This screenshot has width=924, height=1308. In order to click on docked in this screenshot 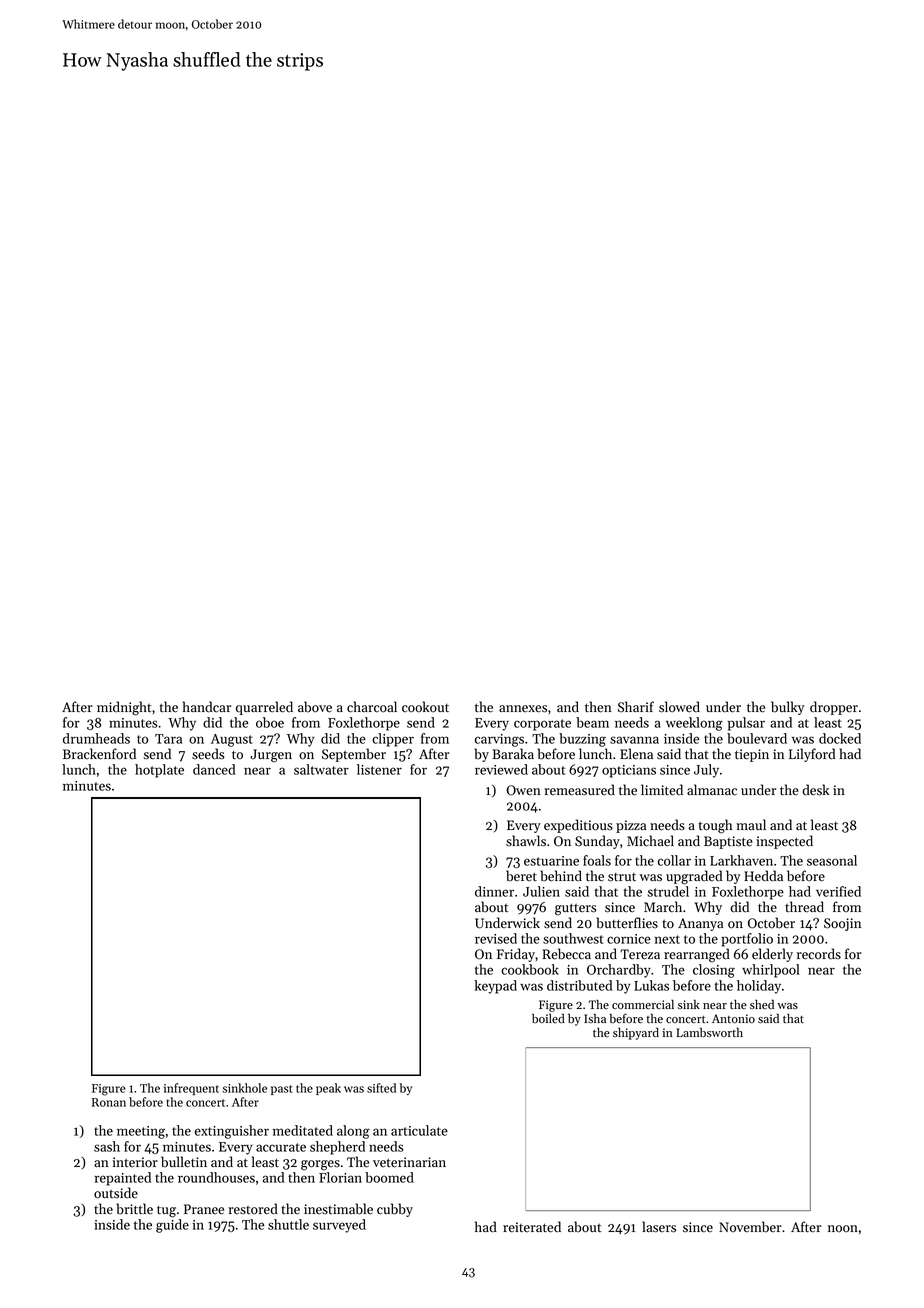, I will do `click(840, 738)`.
